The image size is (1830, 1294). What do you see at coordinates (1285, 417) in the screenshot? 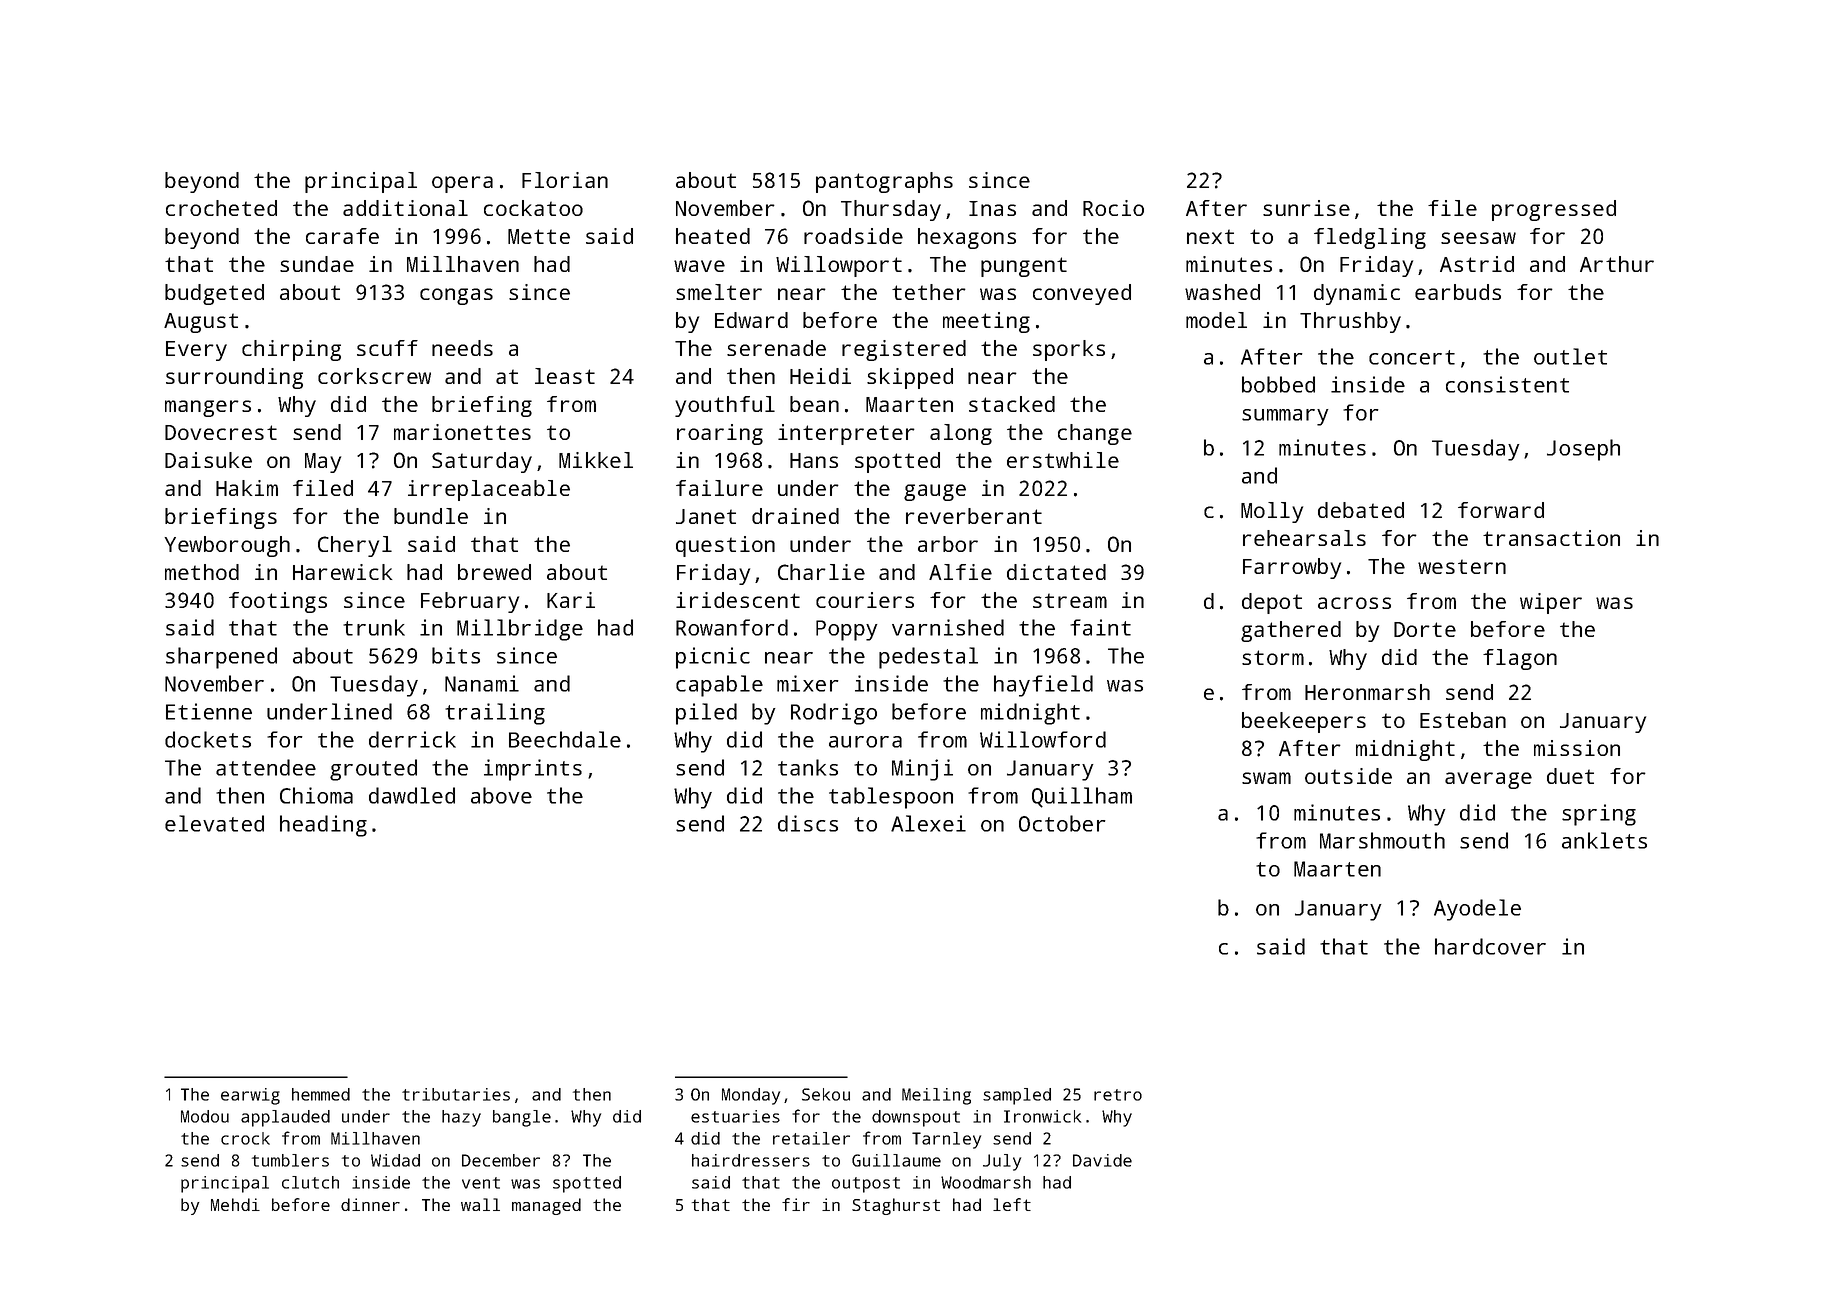
I see `summary` at bounding box center [1285, 417].
